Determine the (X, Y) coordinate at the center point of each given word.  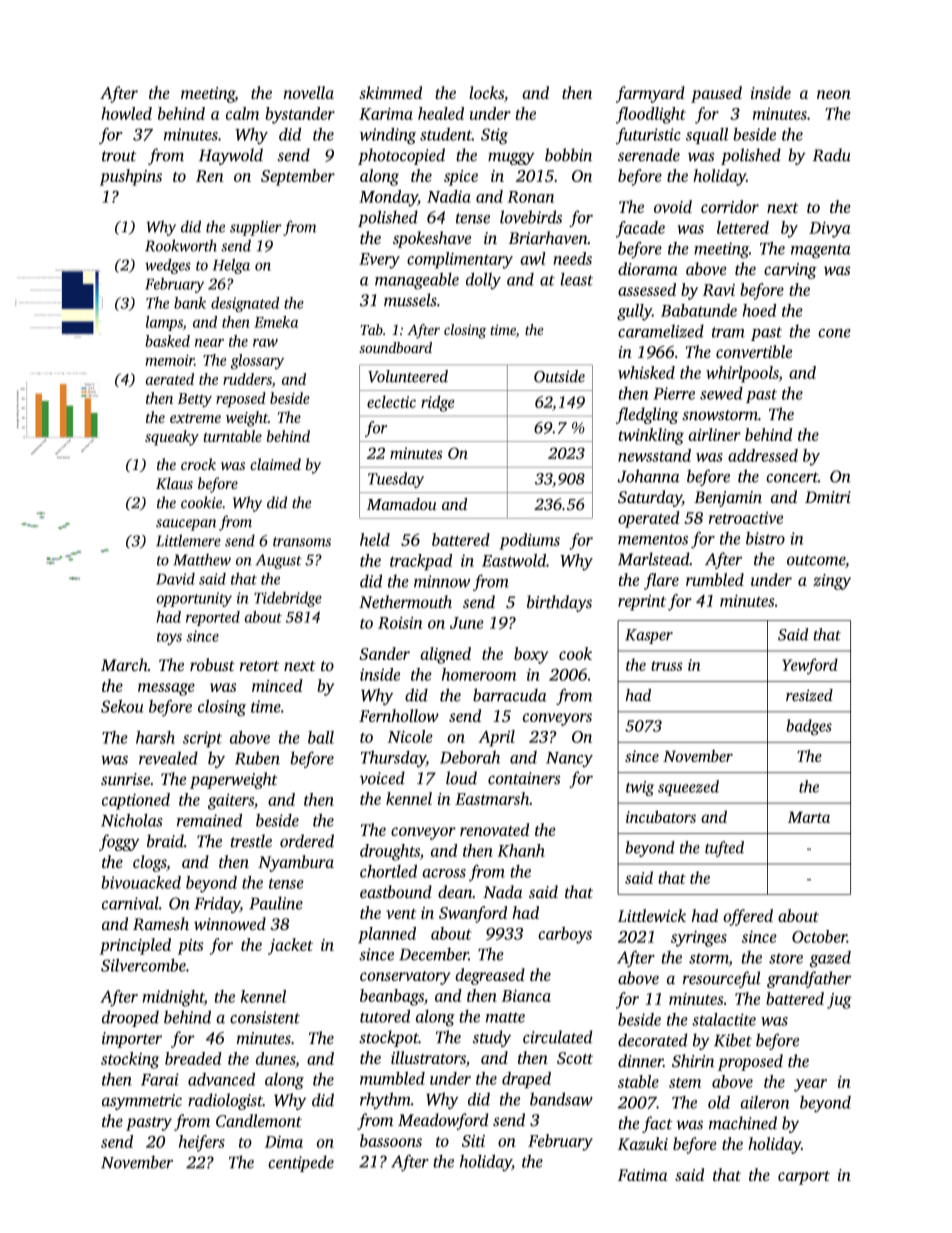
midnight (173, 998)
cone (834, 333)
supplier (256, 228)
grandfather (809, 979)
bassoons (391, 1140)
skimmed (390, 92)
